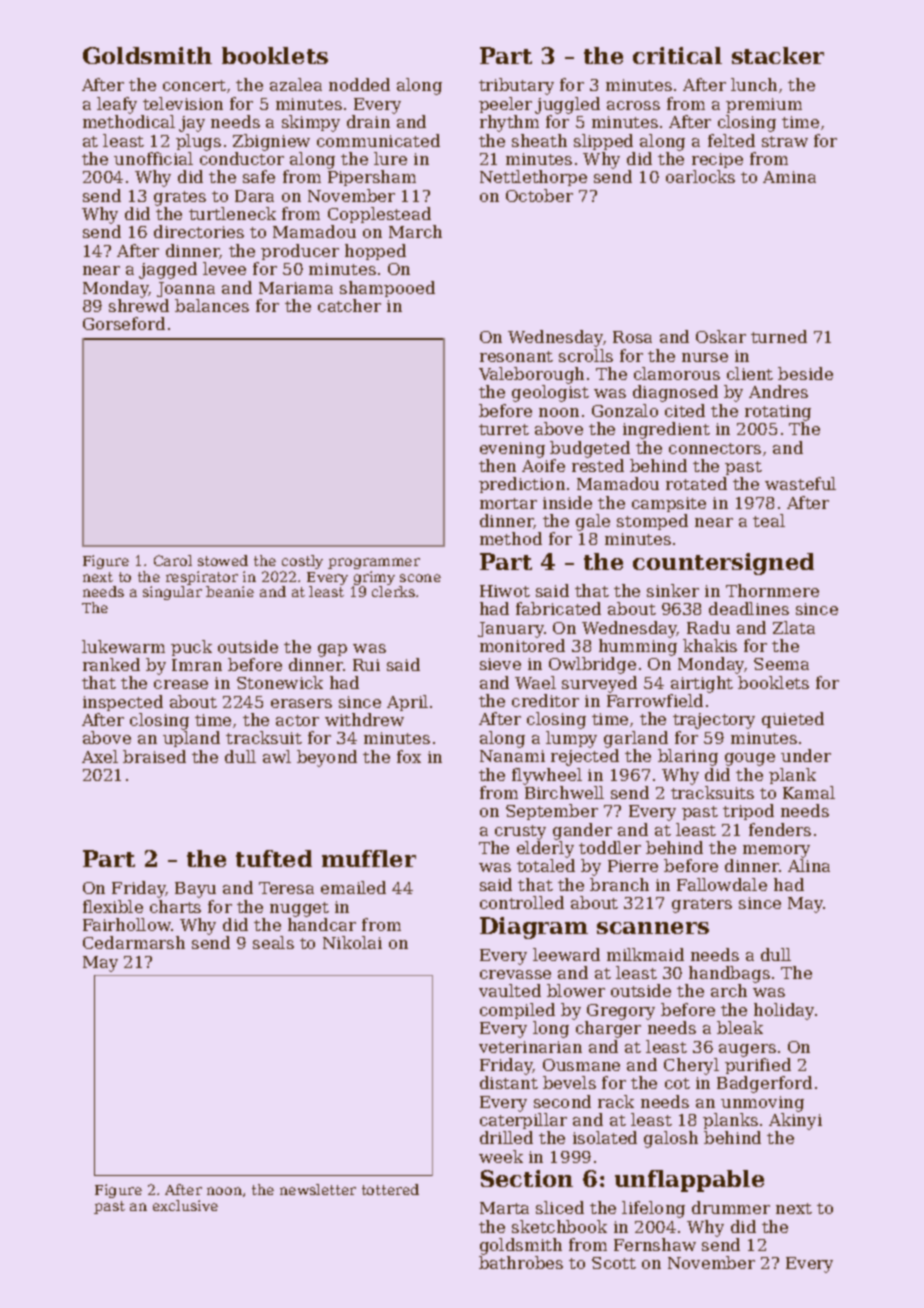  I want to click on nurse, so click(705, 357).
